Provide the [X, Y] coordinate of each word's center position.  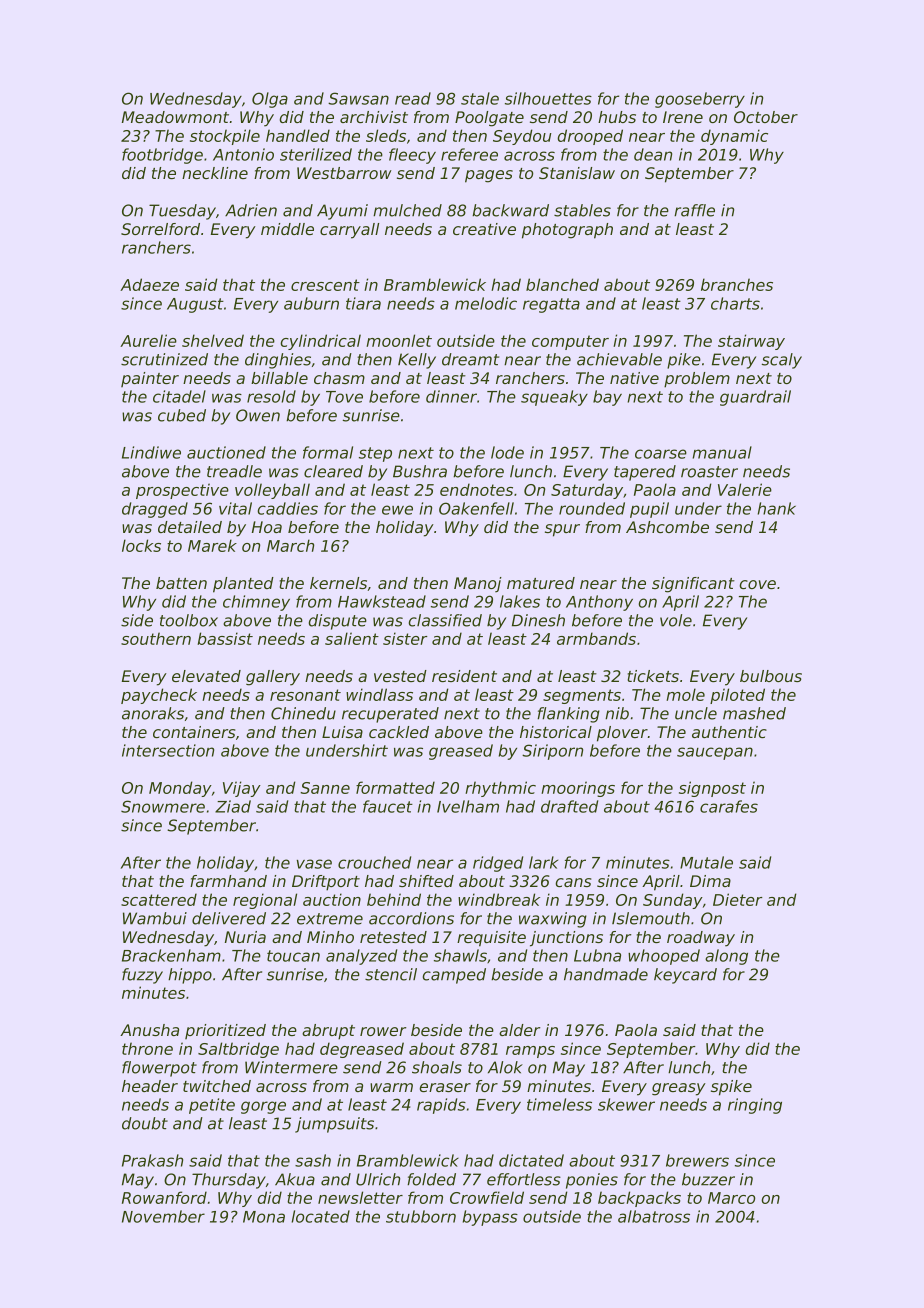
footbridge [162, 156]
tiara [363, 303]
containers [194, 732]
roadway [701, 939]
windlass [379, 694]
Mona [264, 1217]
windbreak [499, 899]
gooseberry [700, 100]
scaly [782, 361]
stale [480, 98]
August [195, 305]
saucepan [715, 753]
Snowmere [163, 806]
